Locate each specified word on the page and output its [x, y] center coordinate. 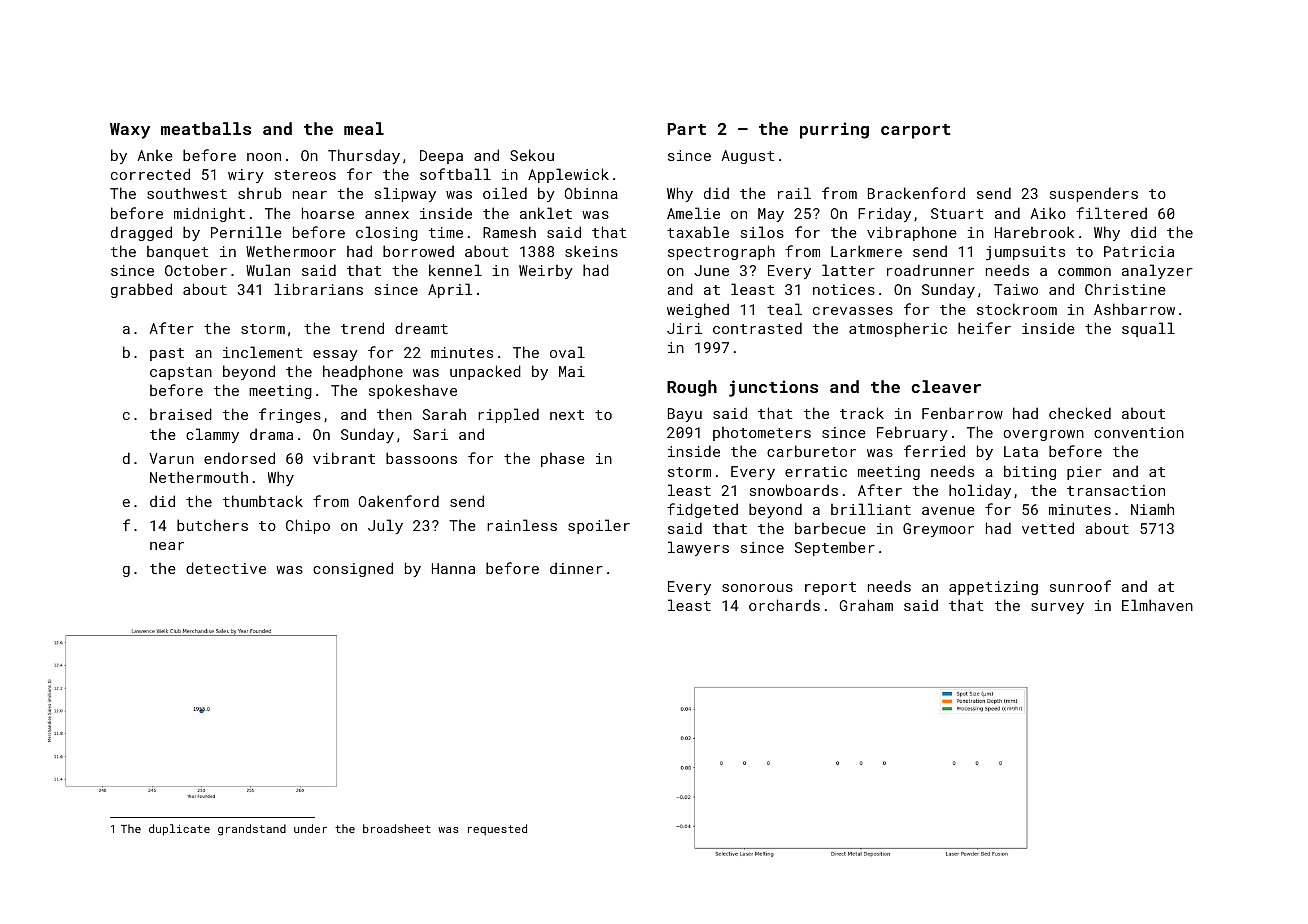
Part [686, 129]
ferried [934, 451]
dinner [576, 568]
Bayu [685, 415]
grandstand [252, 830]
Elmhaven [1157, 605]
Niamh [1152, 509]
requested [497, 829]
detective [226, 568]
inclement [263, 352]
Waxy [130, 131]
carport [915, 131]
